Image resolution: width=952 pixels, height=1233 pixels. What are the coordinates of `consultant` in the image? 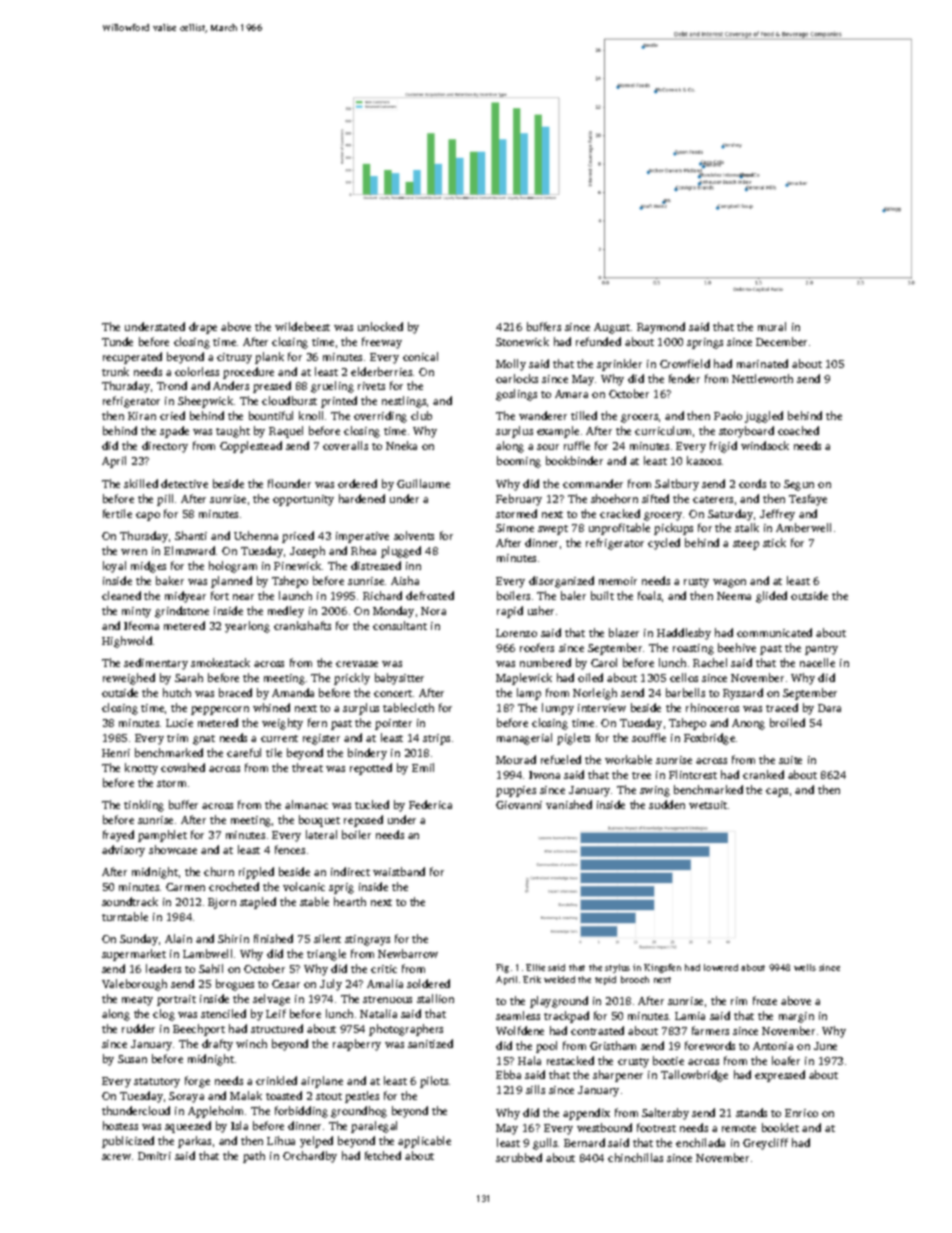 It's located at (400, 625).
